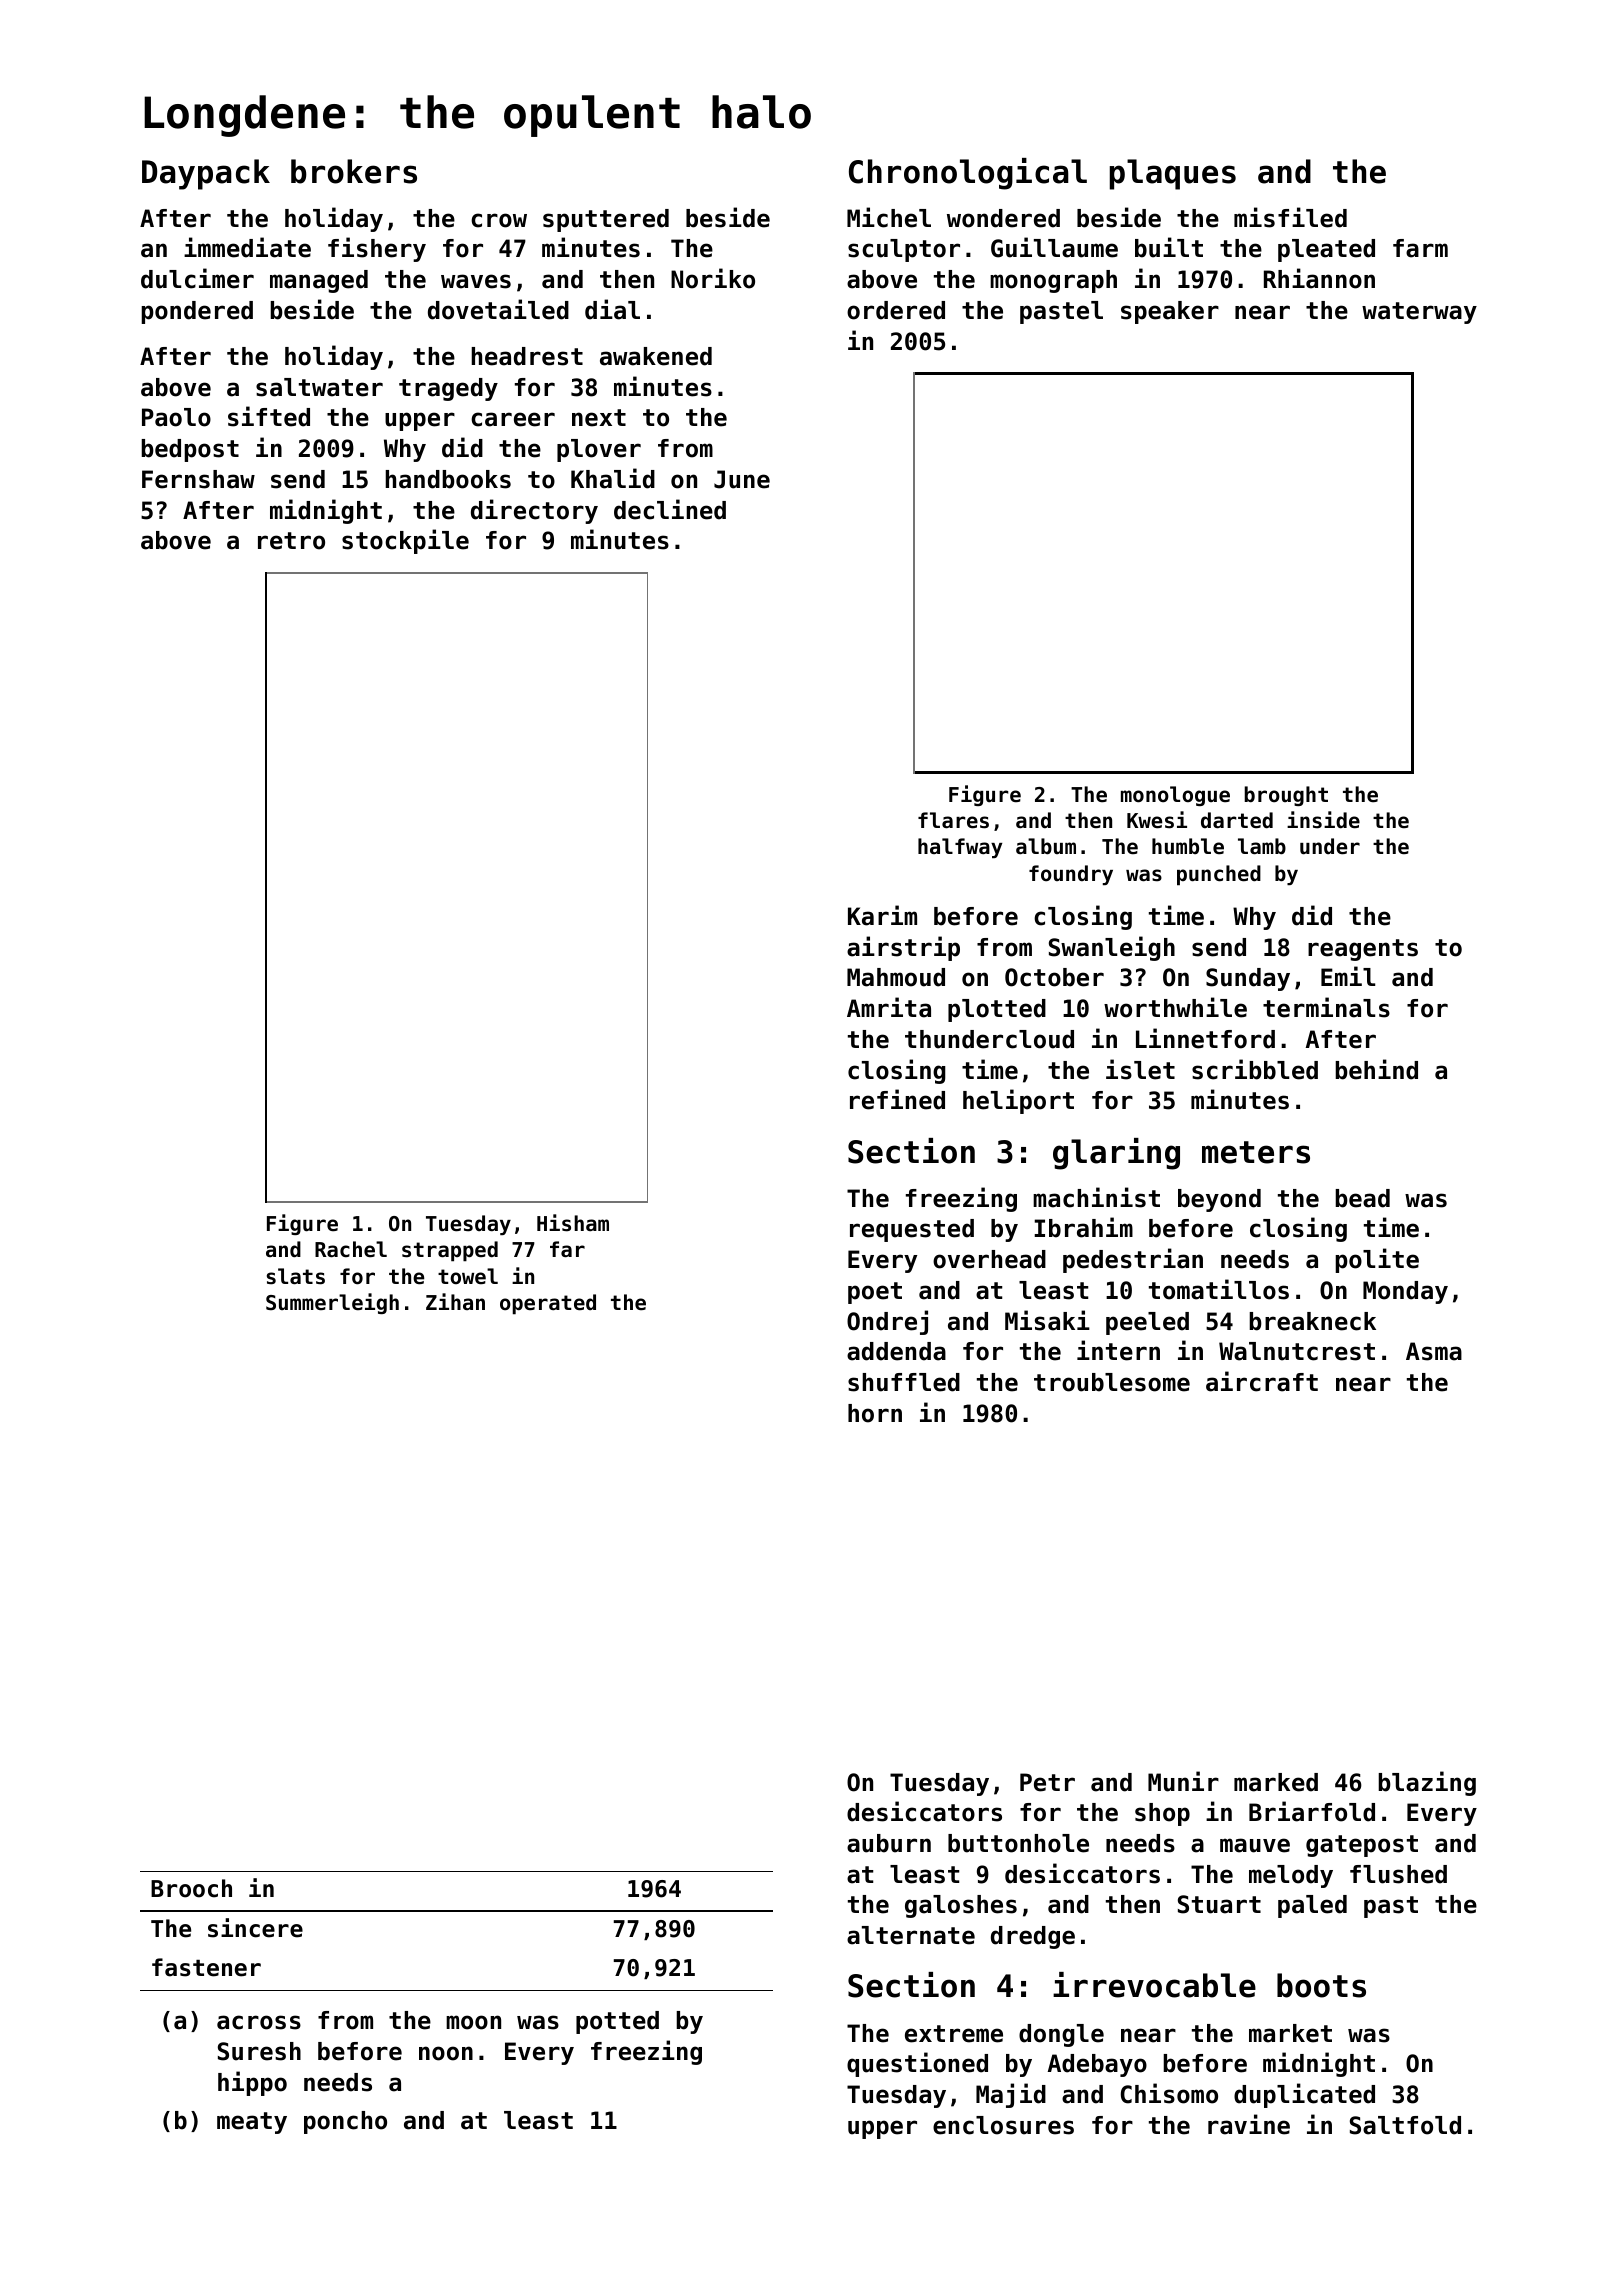 Image resolution: width=1620 pixels, height=2292 pixels. Describe the element at coordinates (206, 1967) in the screenshot. I see `fastener` at that location.
